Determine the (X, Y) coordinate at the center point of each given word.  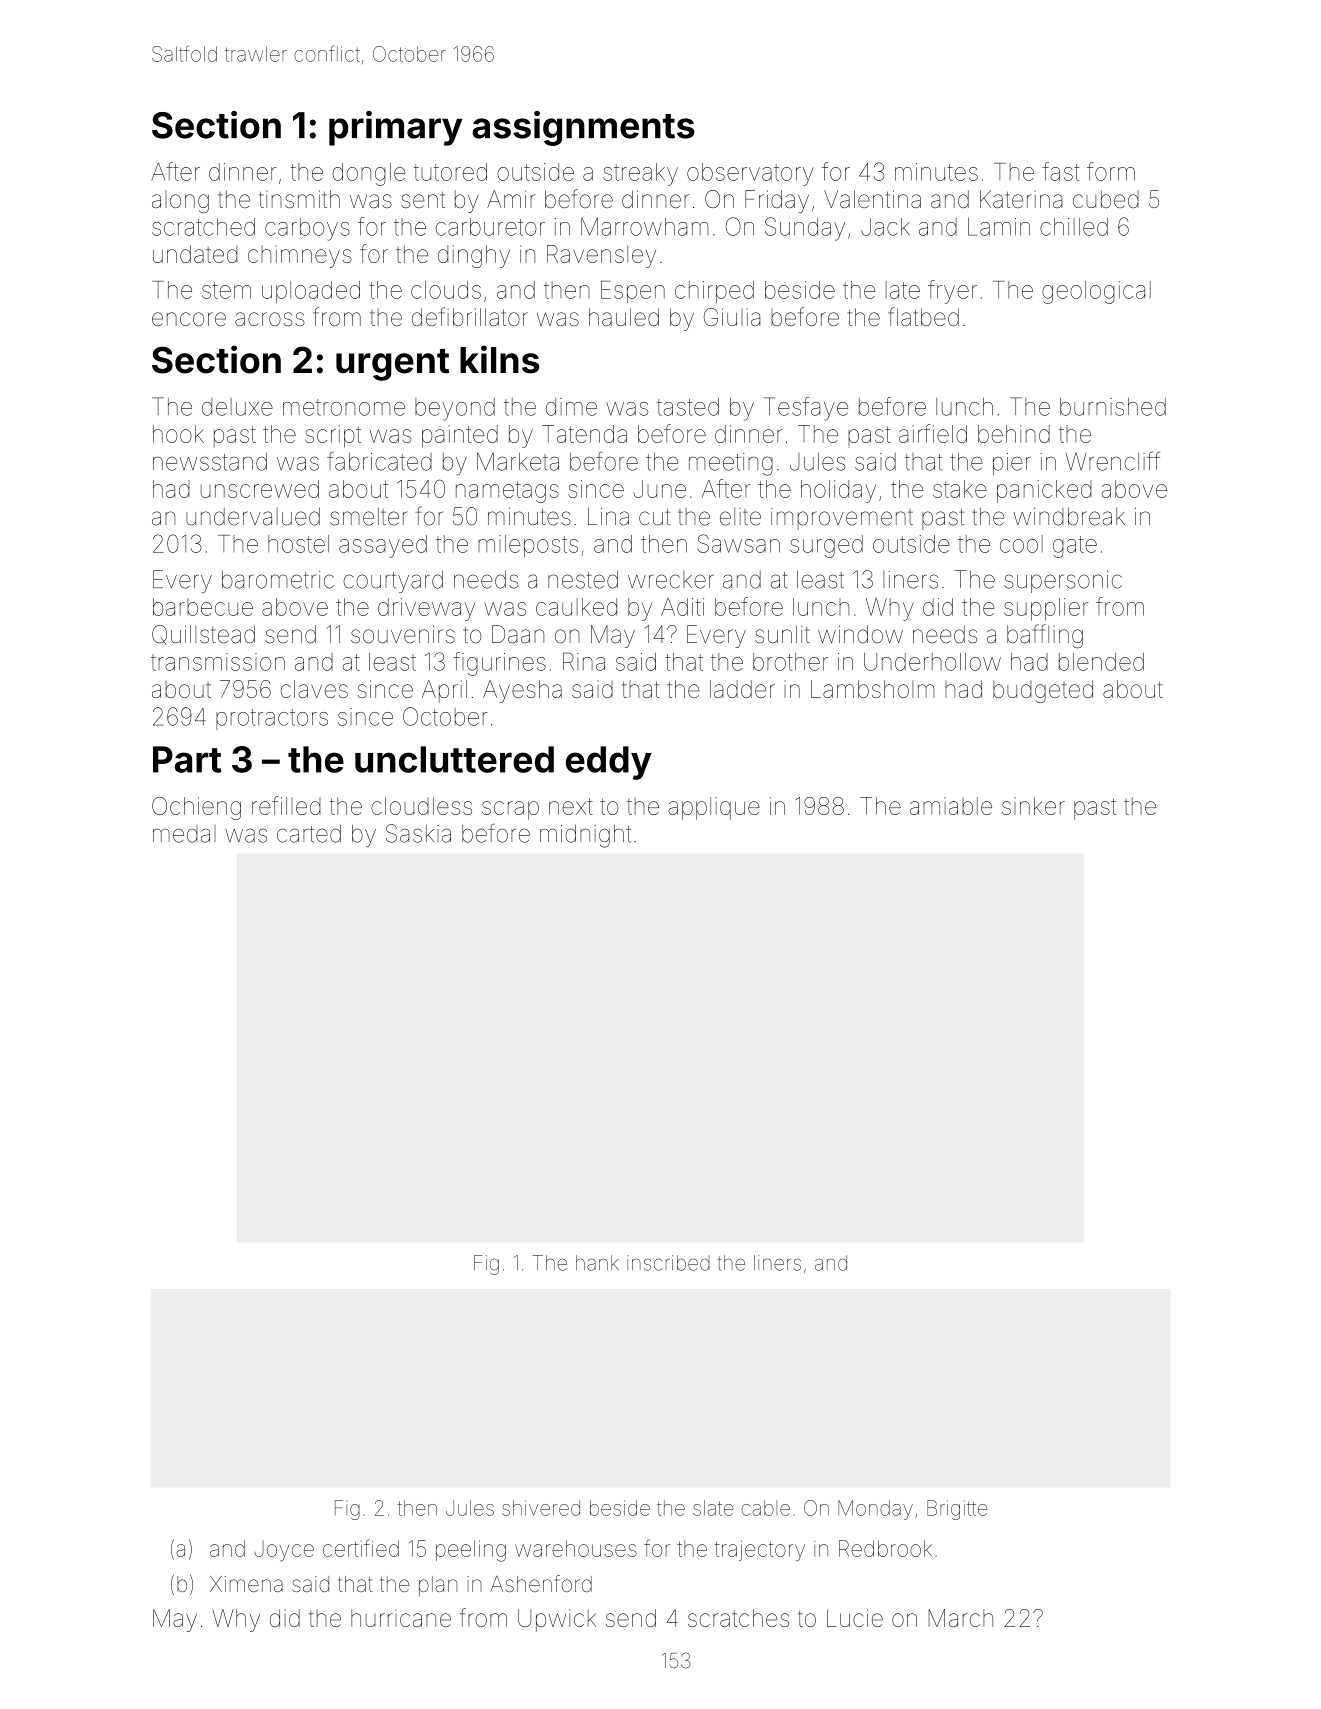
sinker (1033, 806)
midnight (585, 836)
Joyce (284, 1551)
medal (184, 834)
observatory (750, 174)
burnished (1113, 407)
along (180, 202)
